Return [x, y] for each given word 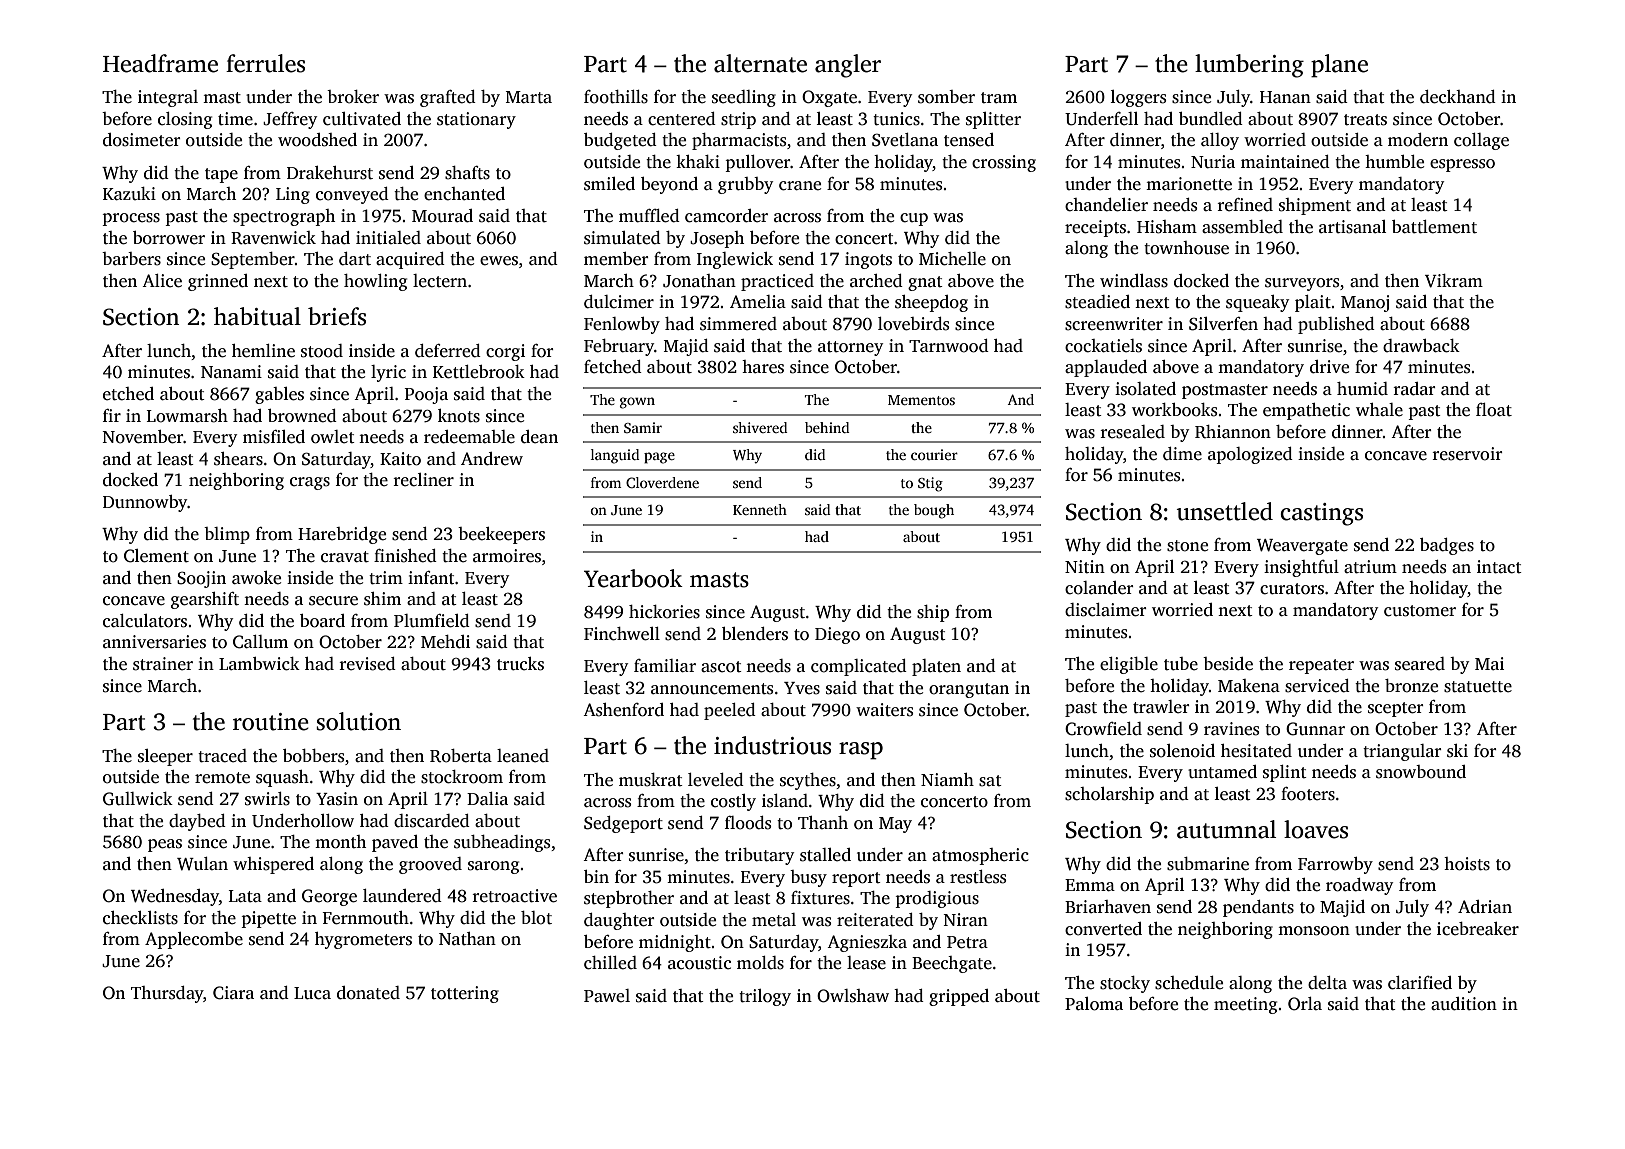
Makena [1249, 686]
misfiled [274, 437]
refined [1245, 205]
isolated [1145, 389]
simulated [622, 238]
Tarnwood [949, 346]
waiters [884, 710]
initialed [388, 238]
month [340, 842]
